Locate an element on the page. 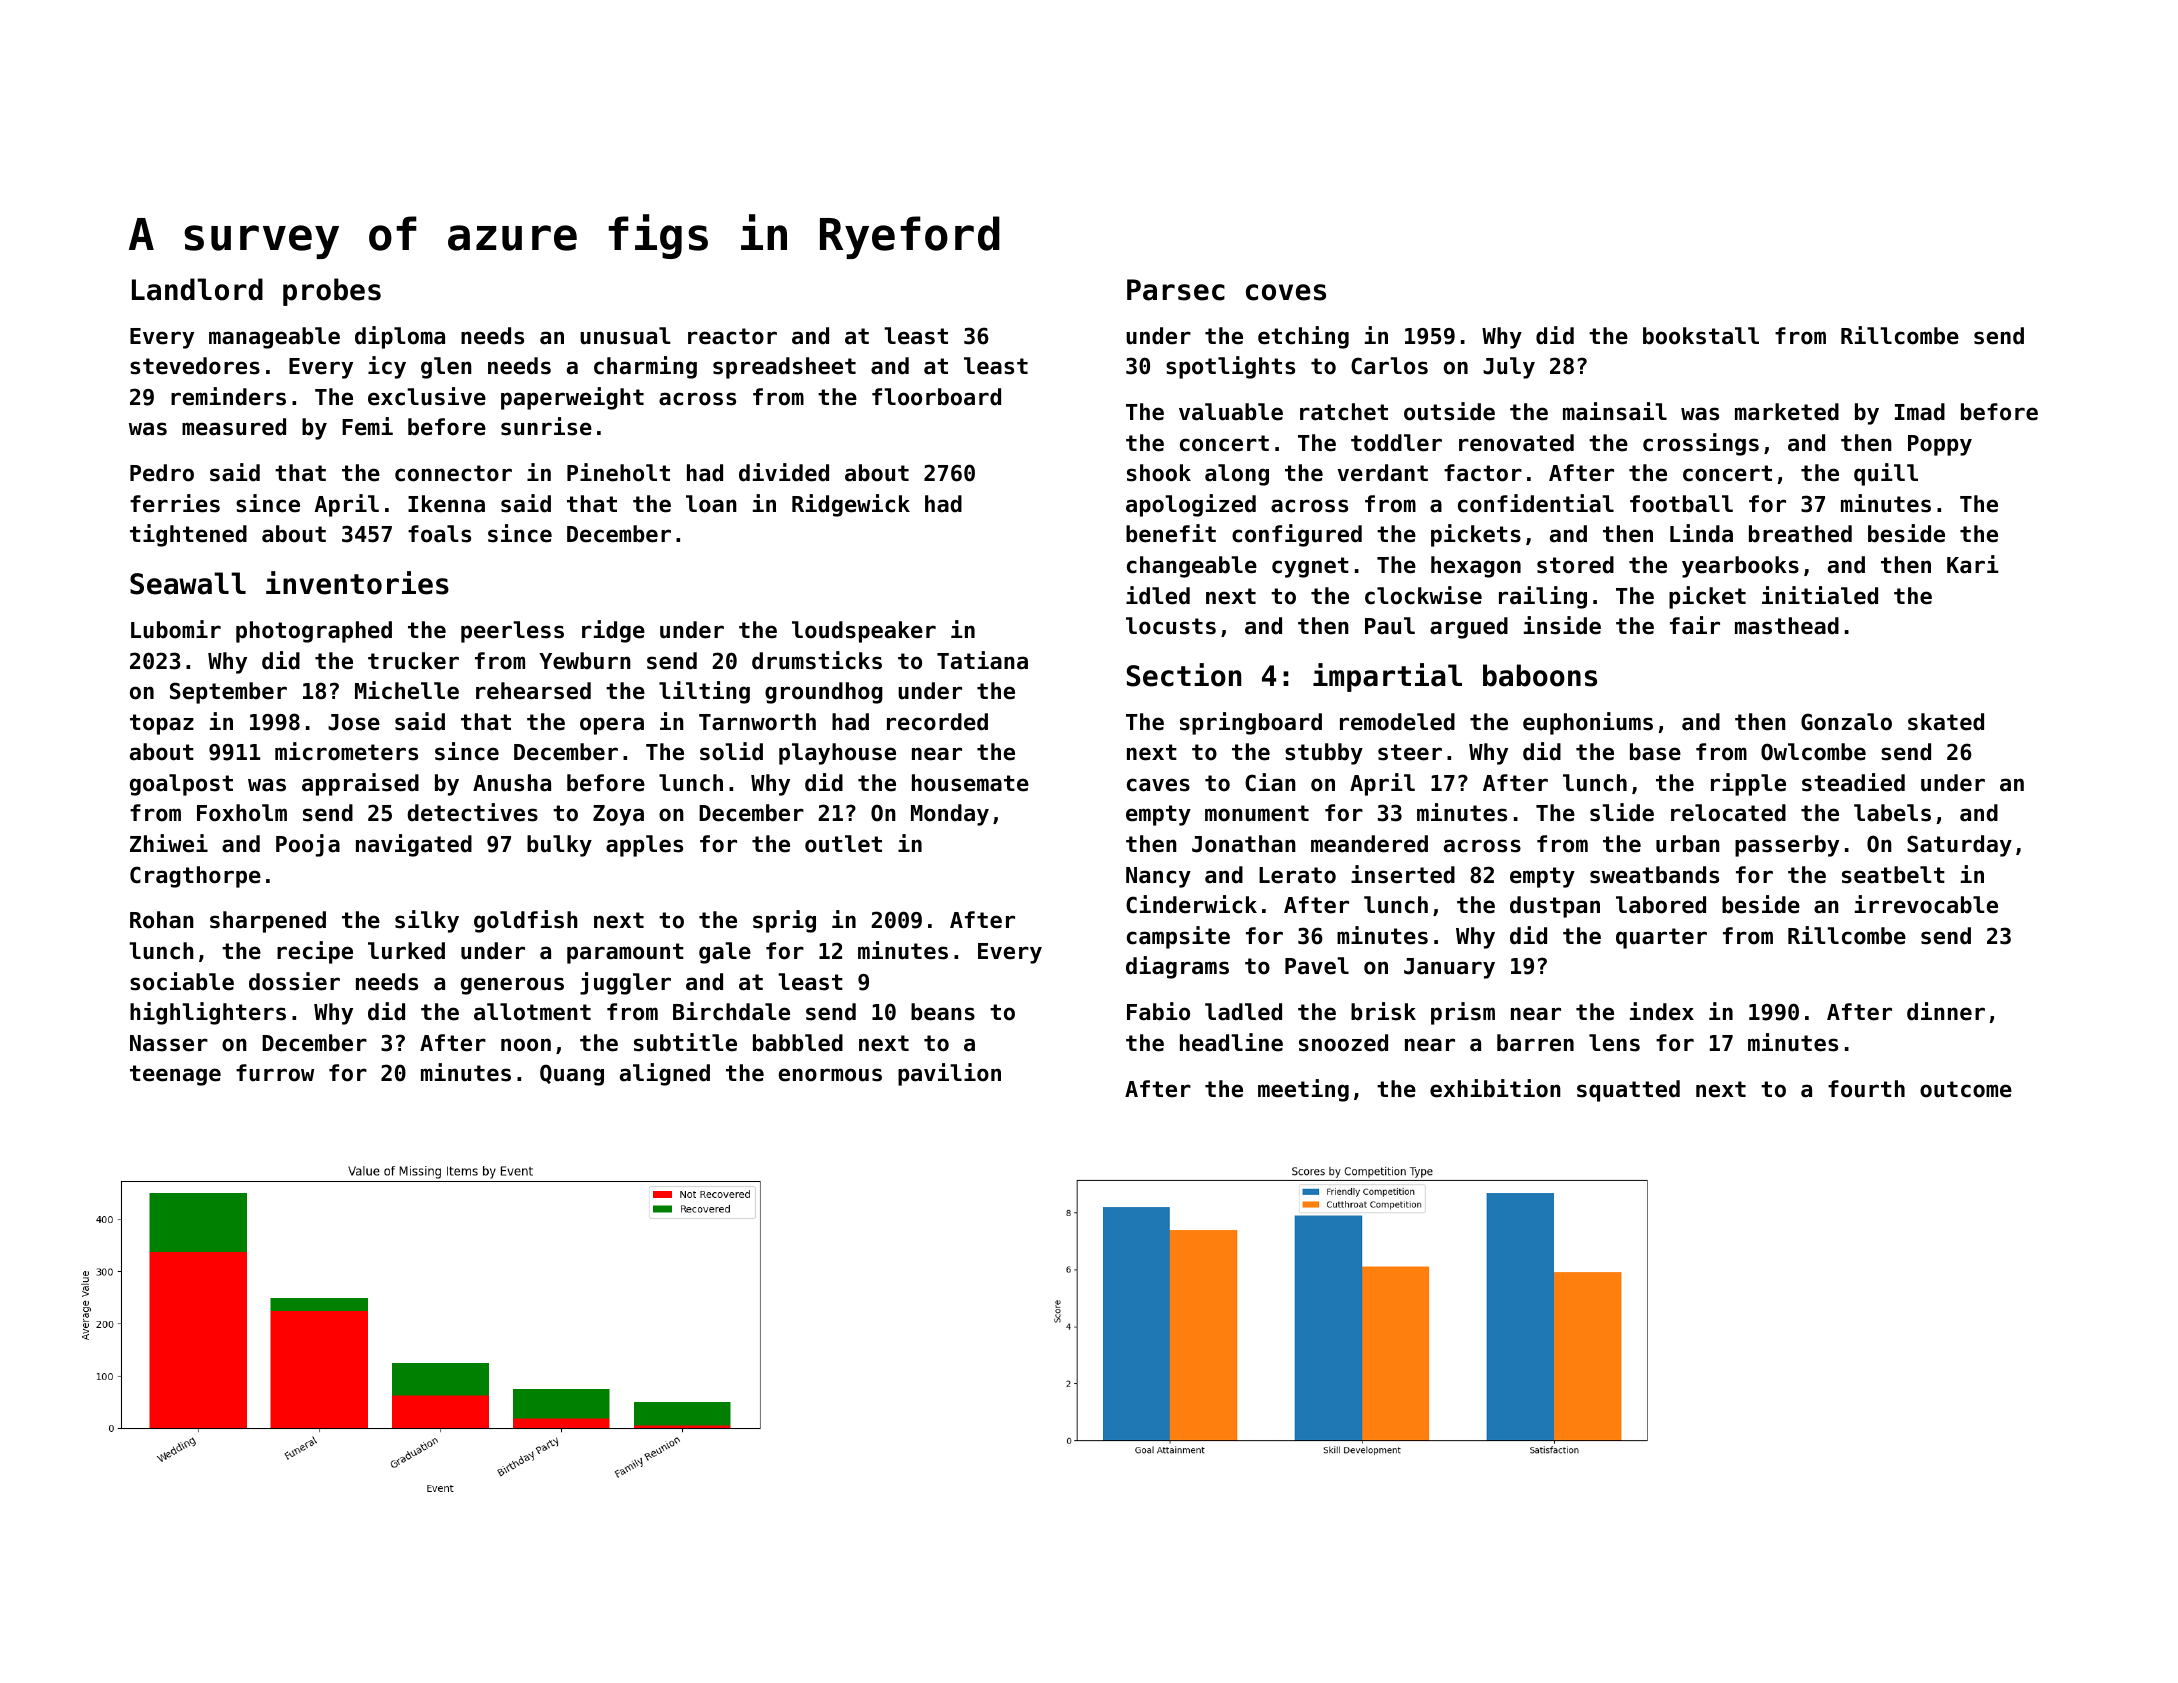 Image resolution: width=2178 pixels, height=1683 pixels. baboons is located at coordinates (1540, 675).
